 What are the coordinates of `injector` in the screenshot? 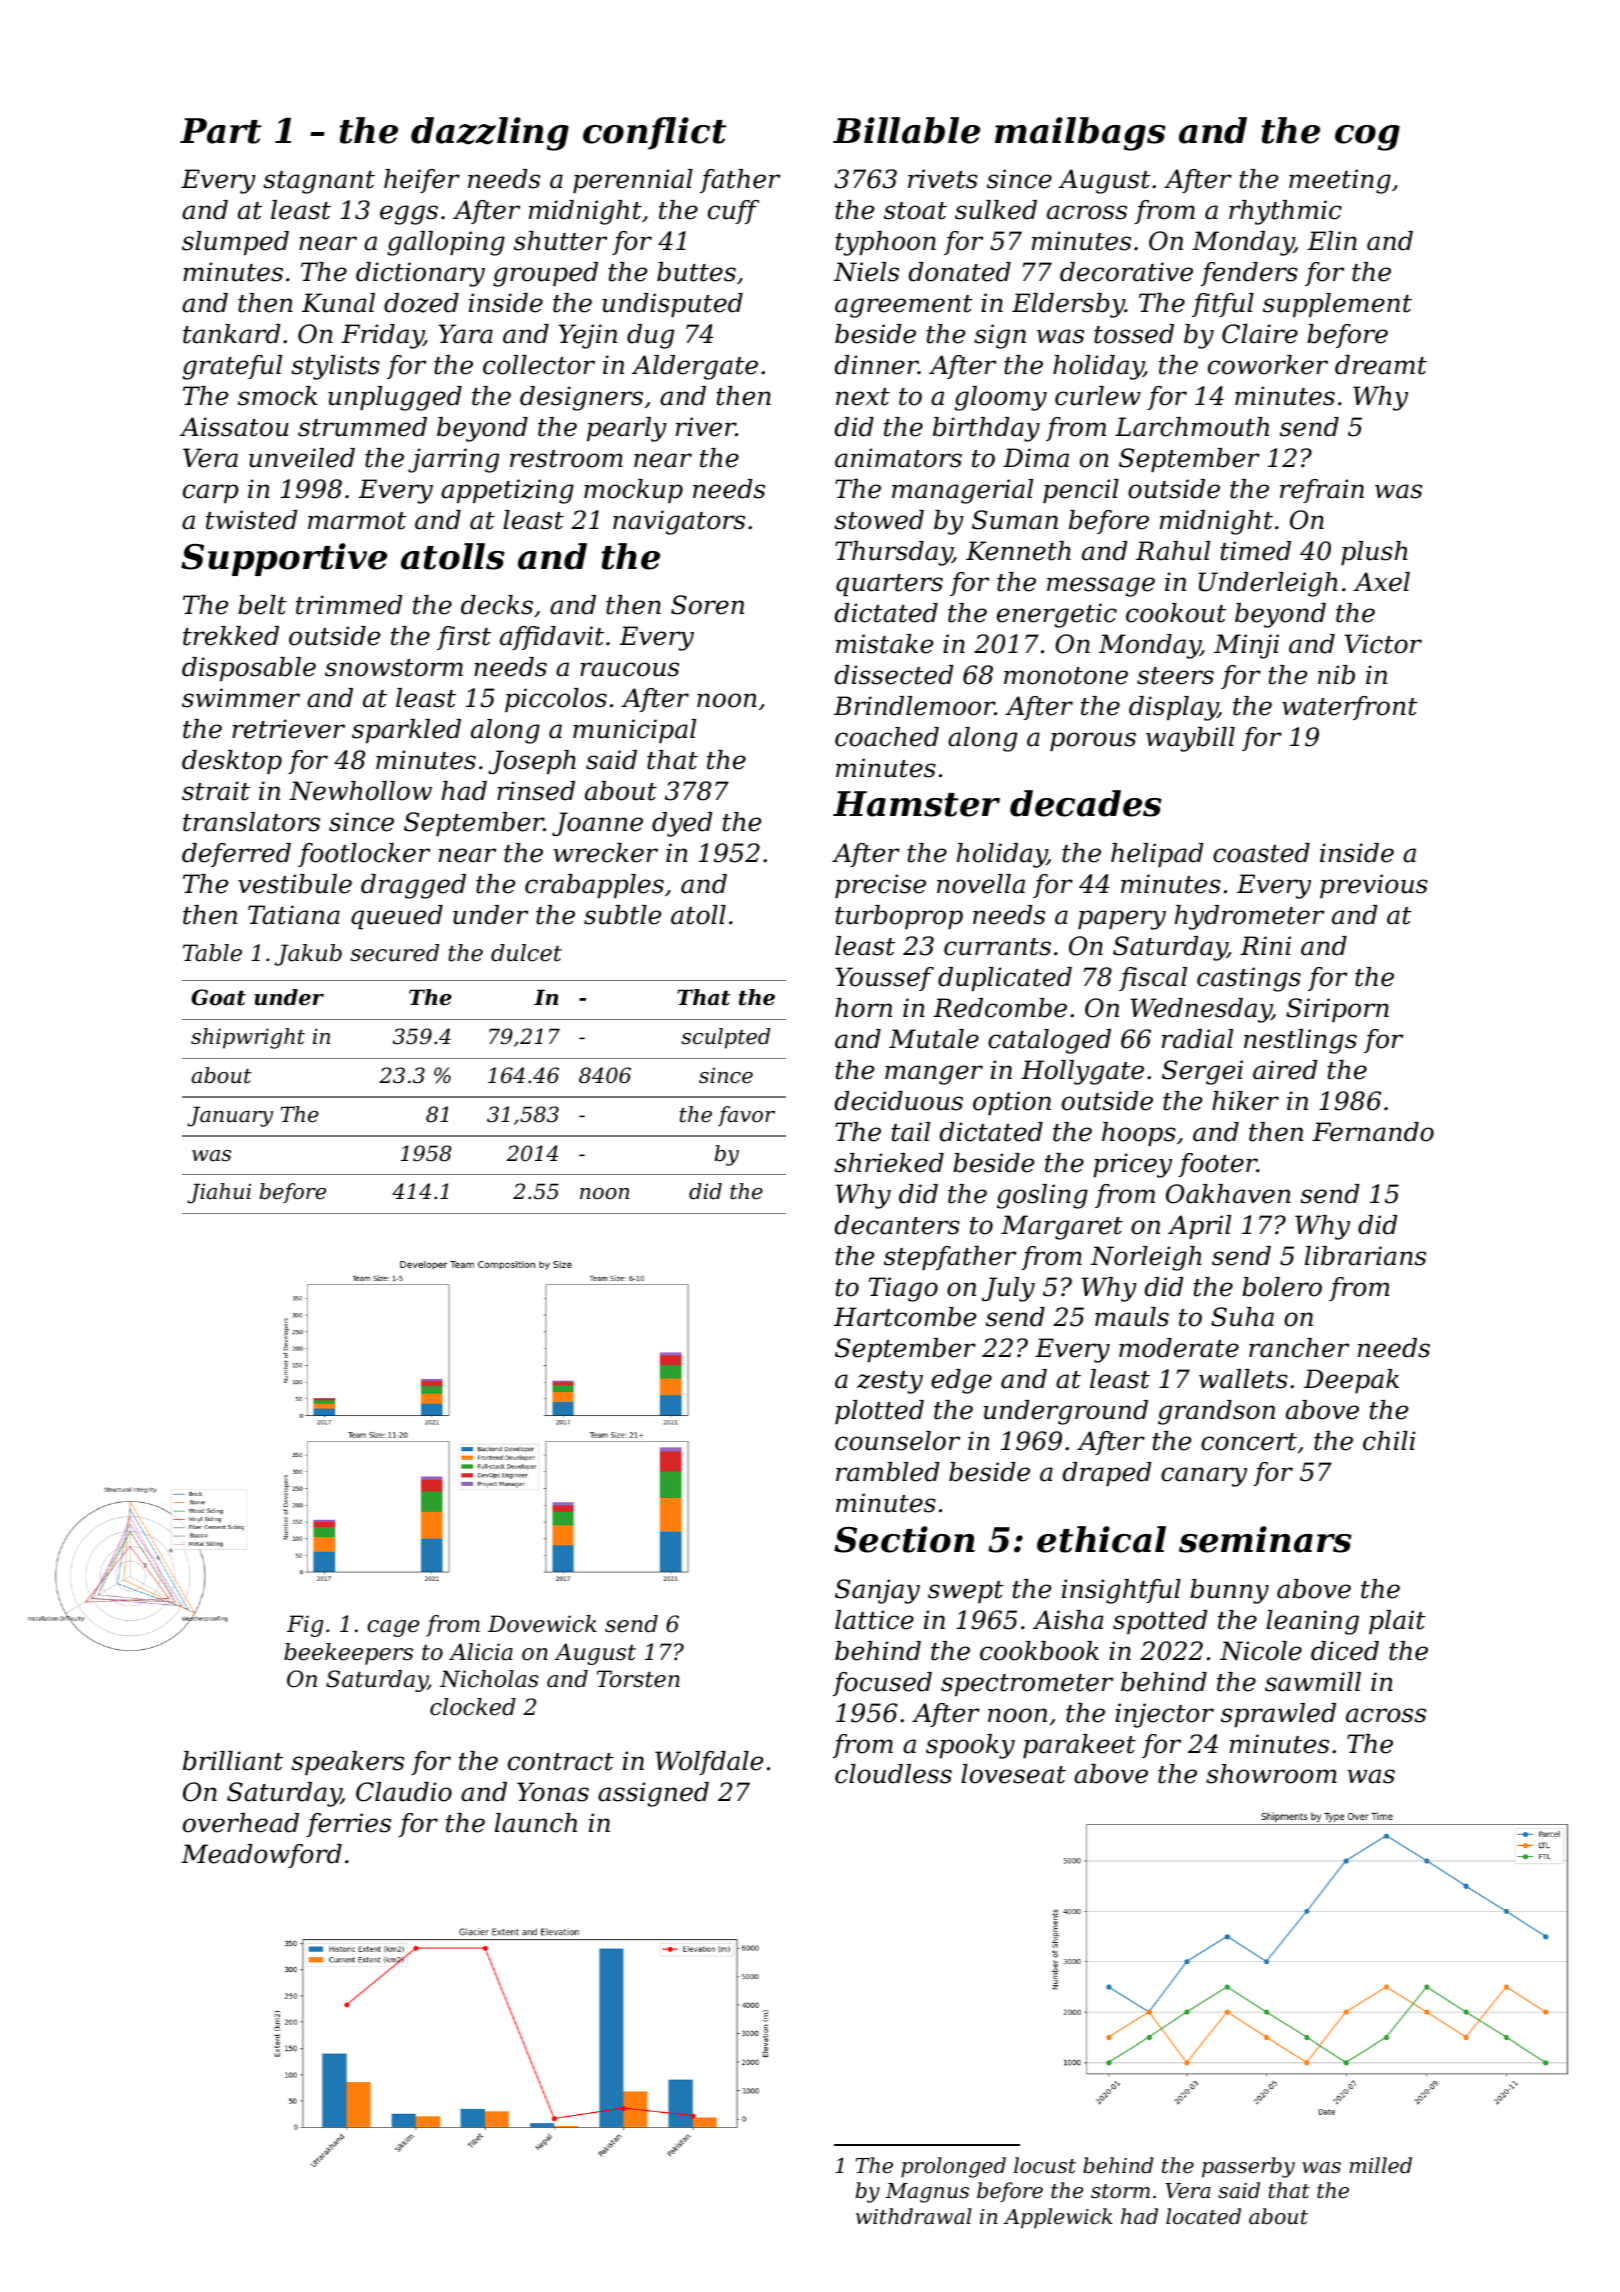 It's located at (1164, 1715).
